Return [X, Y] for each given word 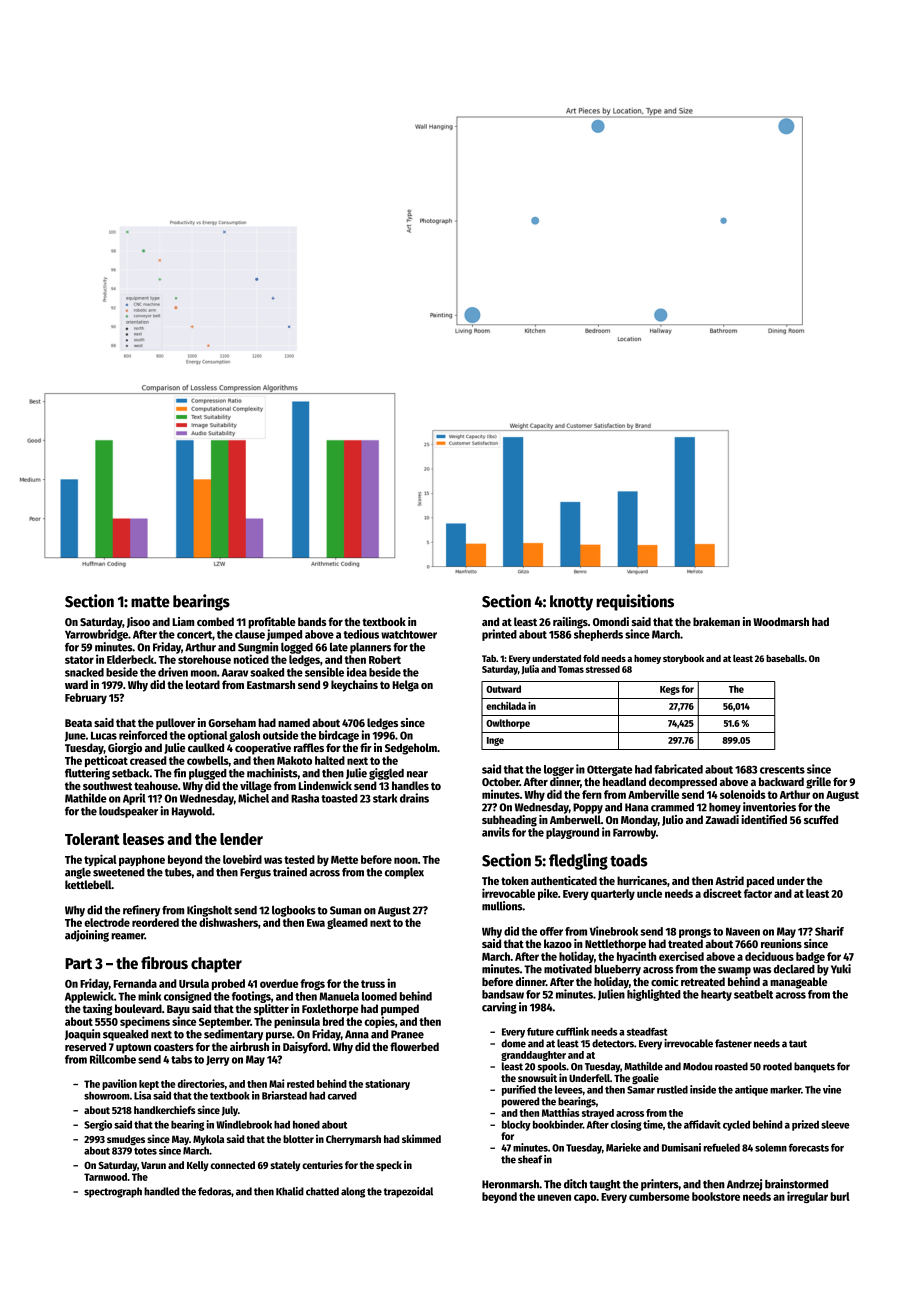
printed [499, 635]
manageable [798, 983]
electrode [107, 922]
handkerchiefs [165, 1109]
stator [79, 660]
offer [551, 931]
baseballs [785, 658]
